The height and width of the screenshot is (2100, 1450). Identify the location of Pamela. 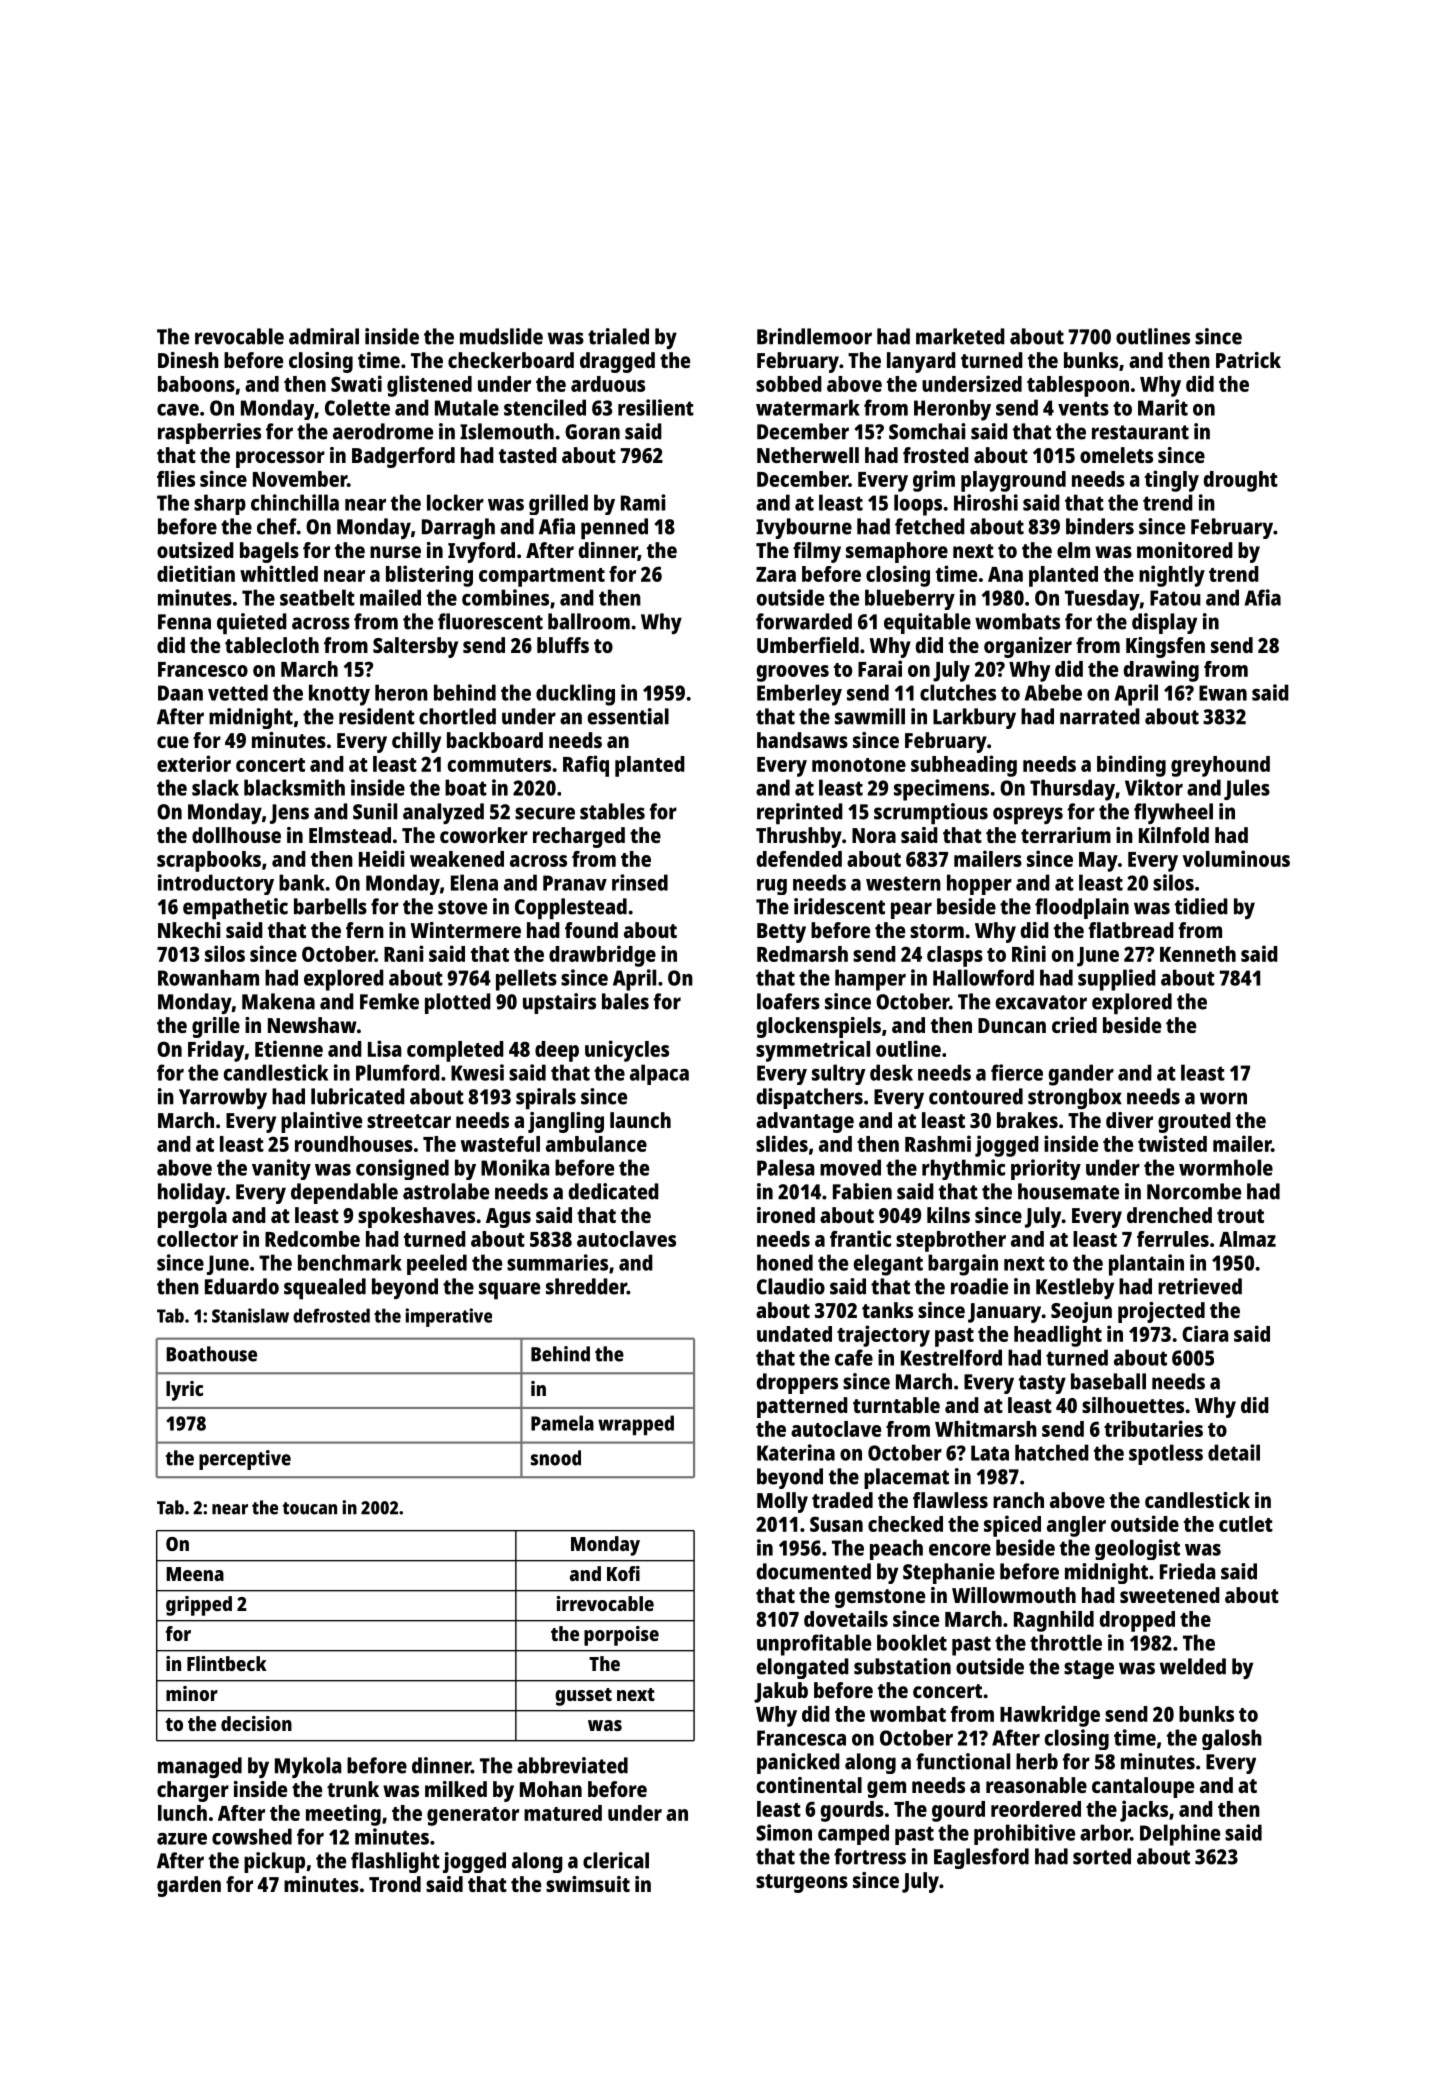
(562, 1423).
